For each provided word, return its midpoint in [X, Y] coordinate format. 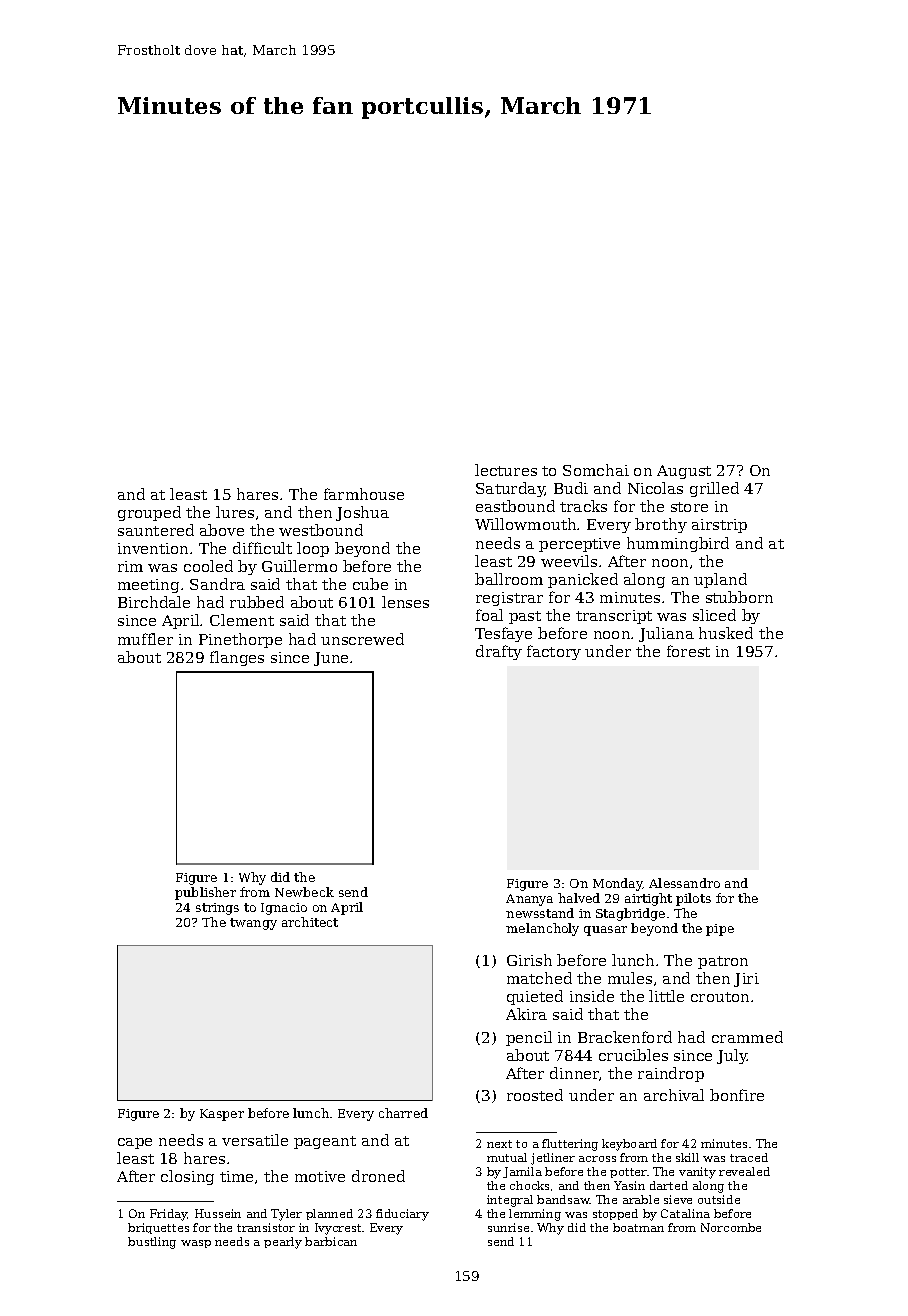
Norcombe [731, 1227]
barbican [331, 1241]
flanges [237, 658]
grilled [714, 489]
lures [235, 512]
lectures [506, 470]
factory [554, 652]
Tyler [286, 1215]
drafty [499, 652]
